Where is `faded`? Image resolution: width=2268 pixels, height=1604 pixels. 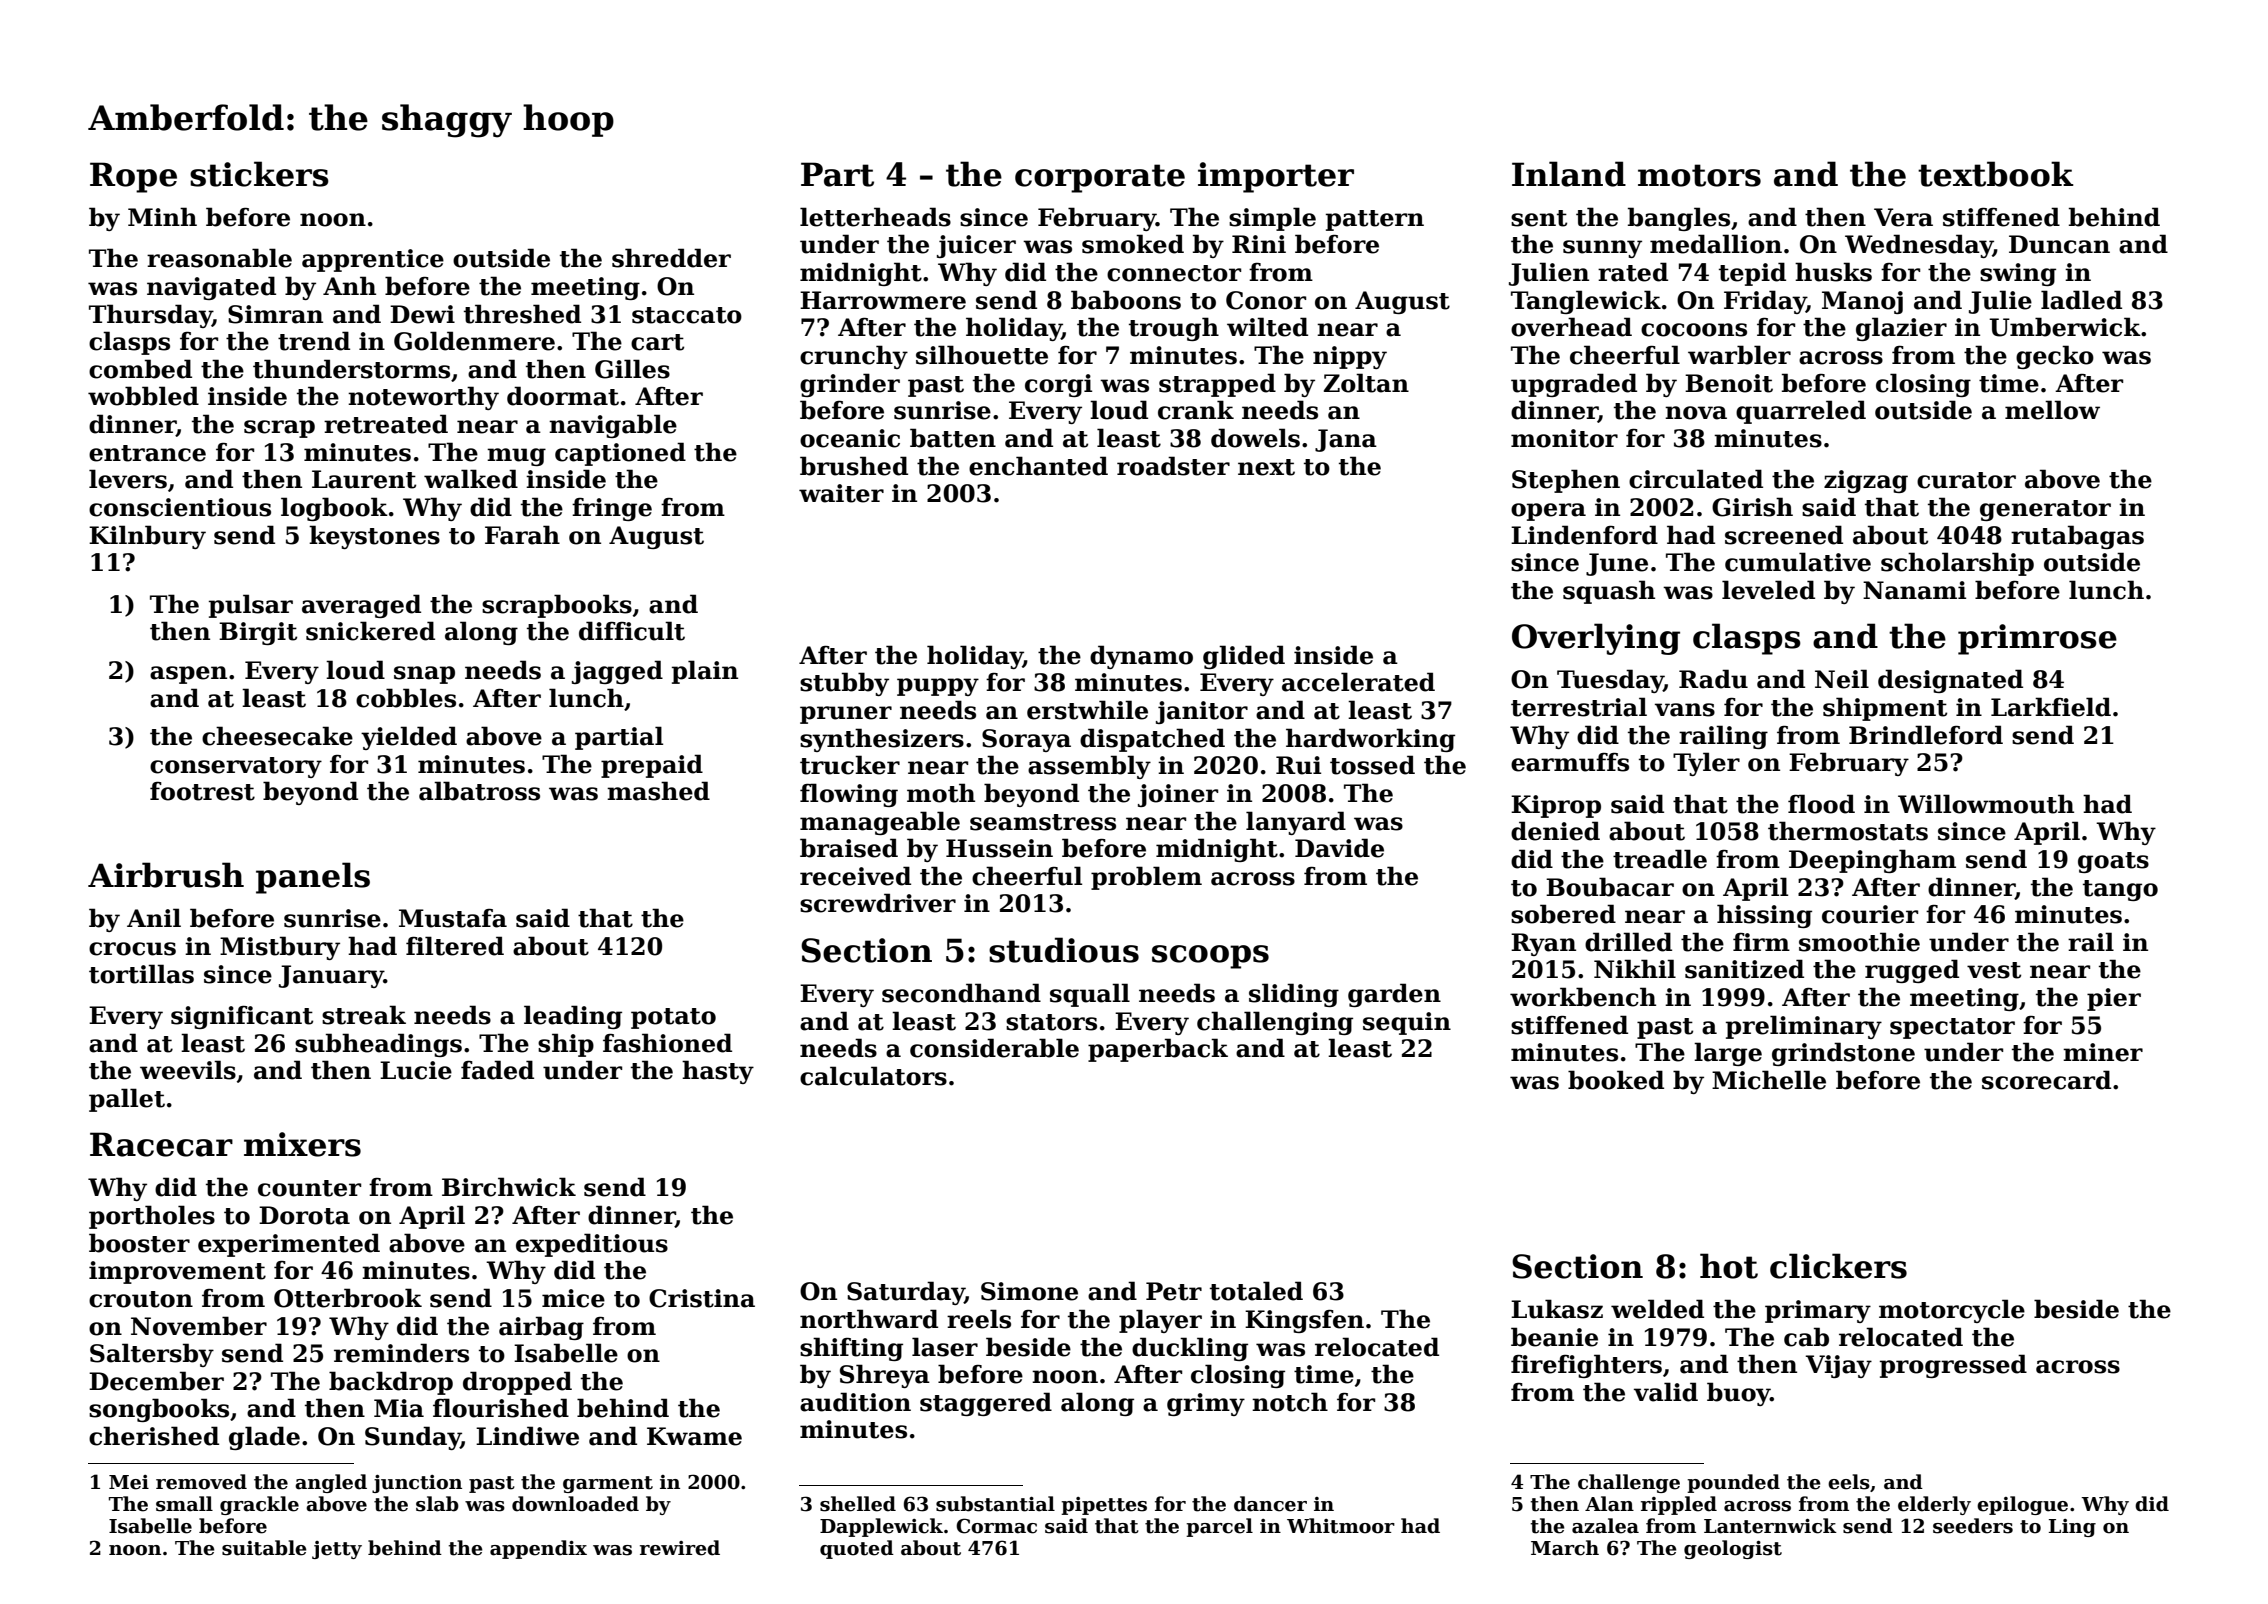 faded is located at coordinates (497, 1070).
